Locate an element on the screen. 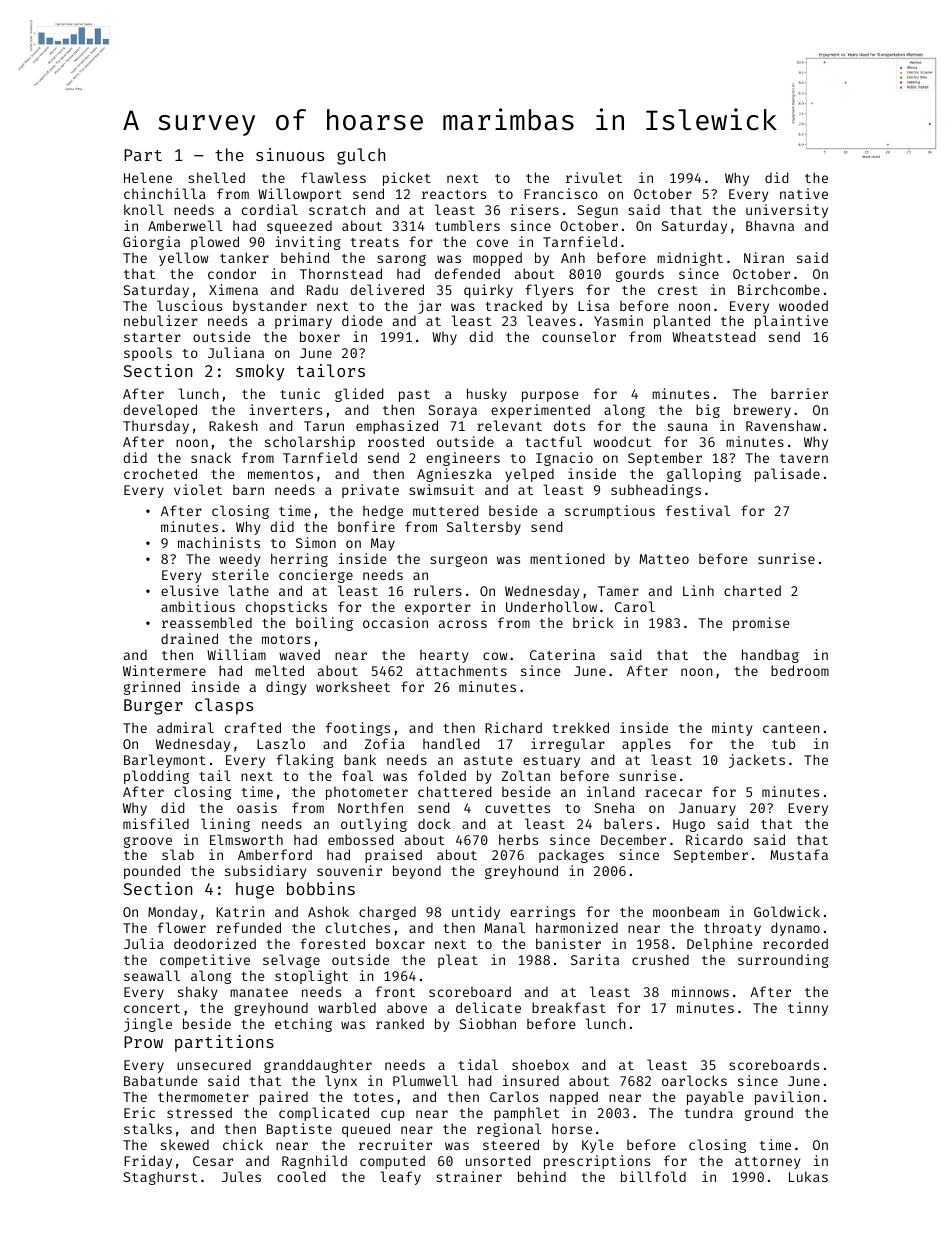 The width and height of the screenshot is (952, 1233). oasis is located at coordinates (257, 807).
